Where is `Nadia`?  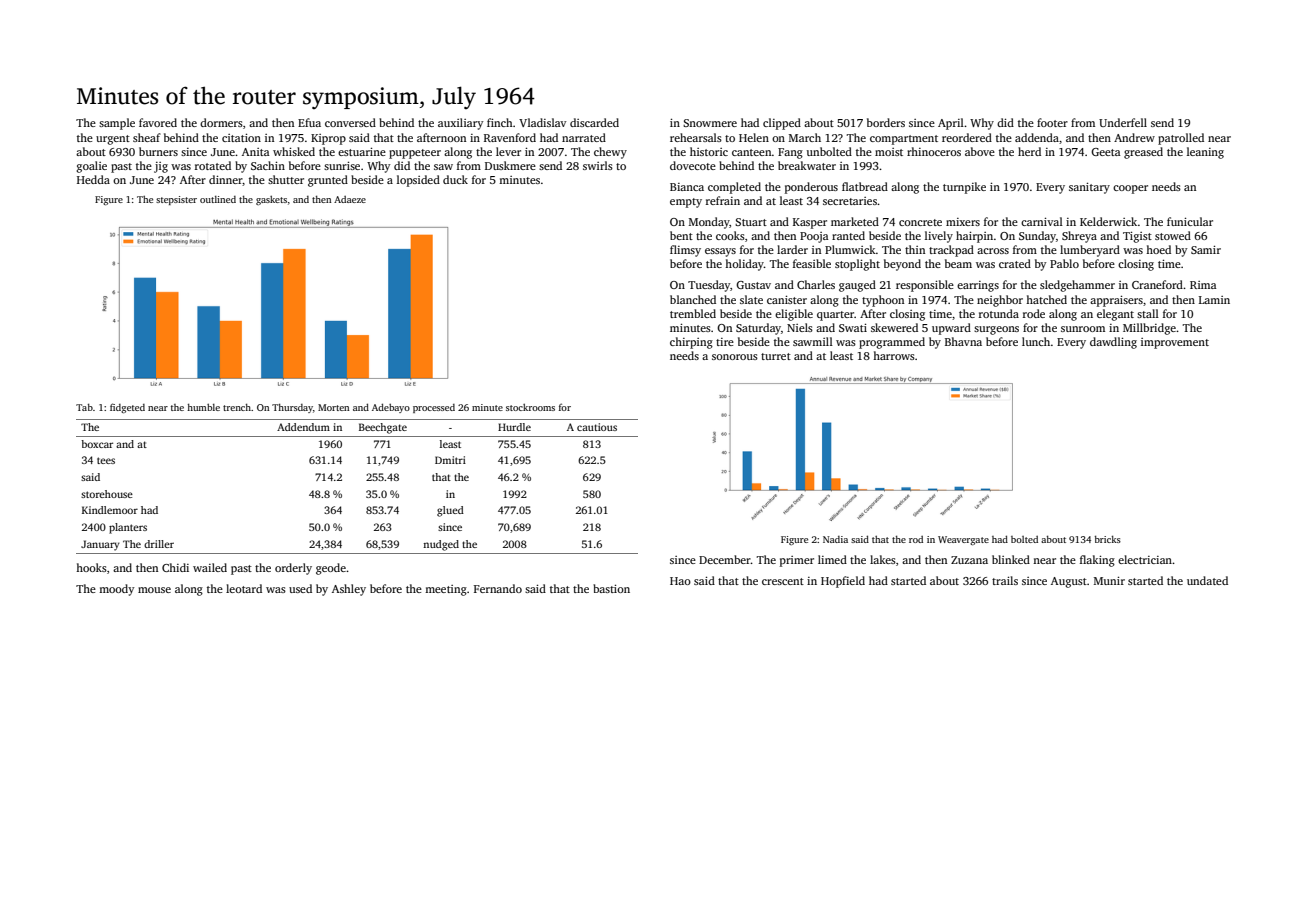
Nadia is located at coordinates (835, 539).
